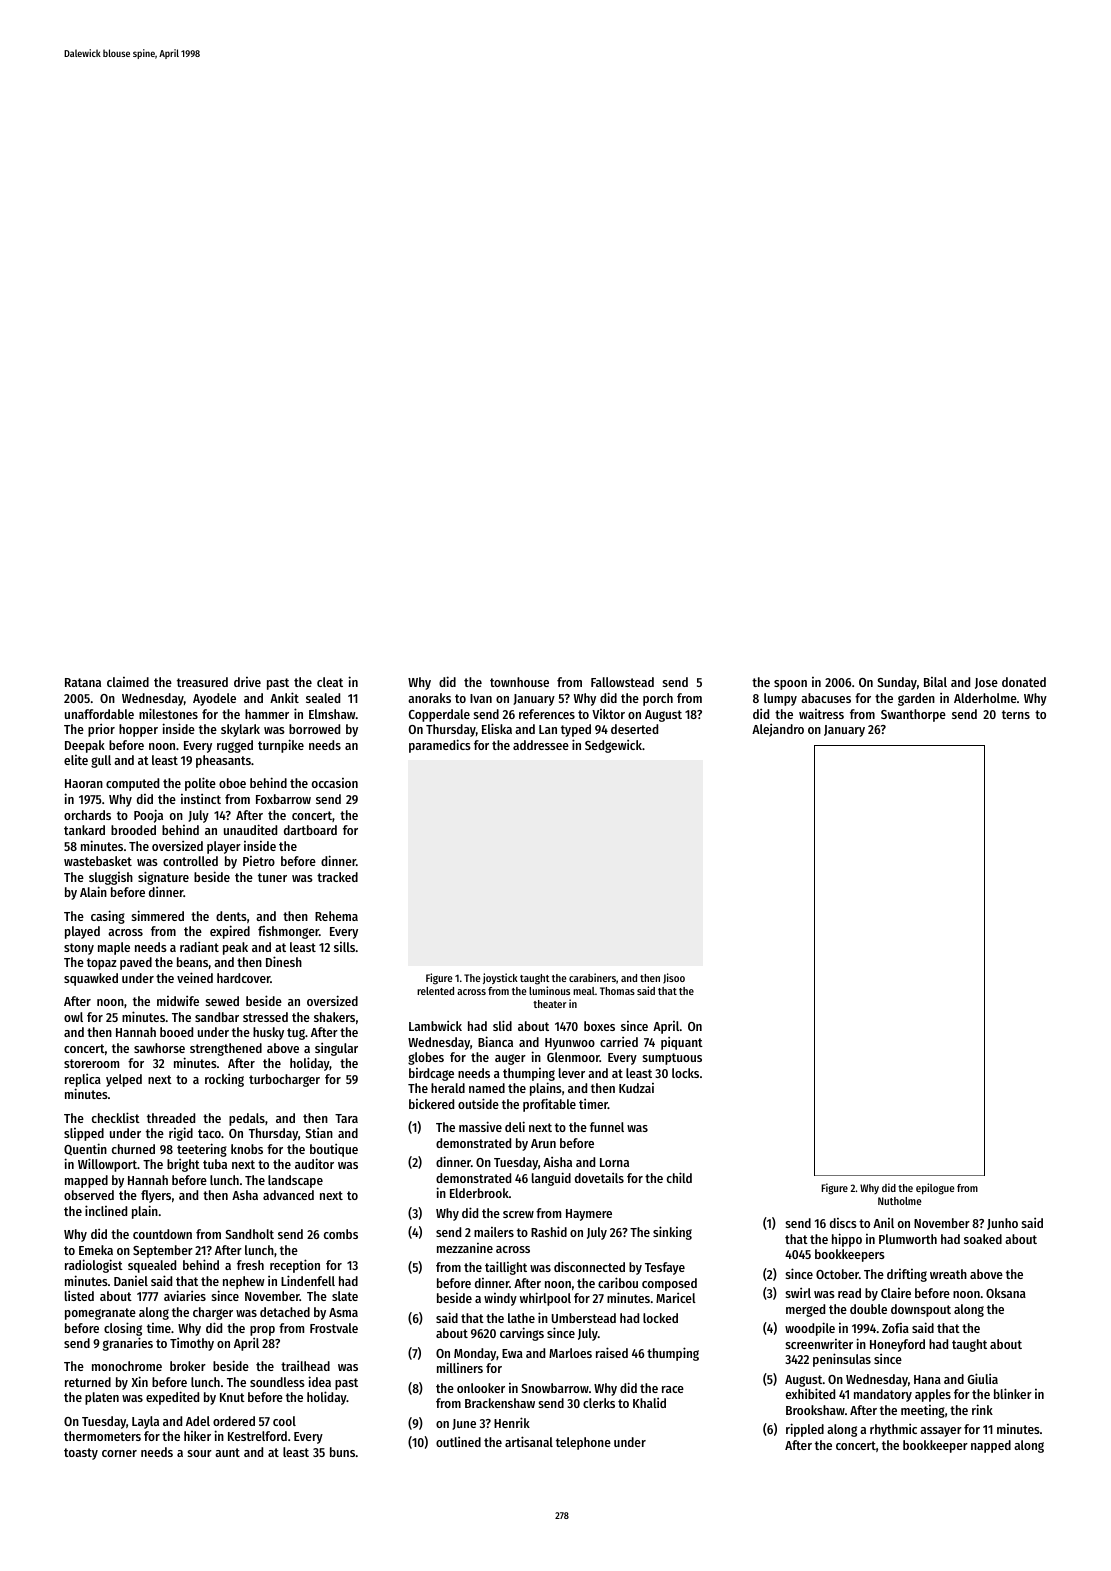 Image resolution: width=1111 pixels, height=1571 pixels. I want to click on terns, so click(1016, 714).
